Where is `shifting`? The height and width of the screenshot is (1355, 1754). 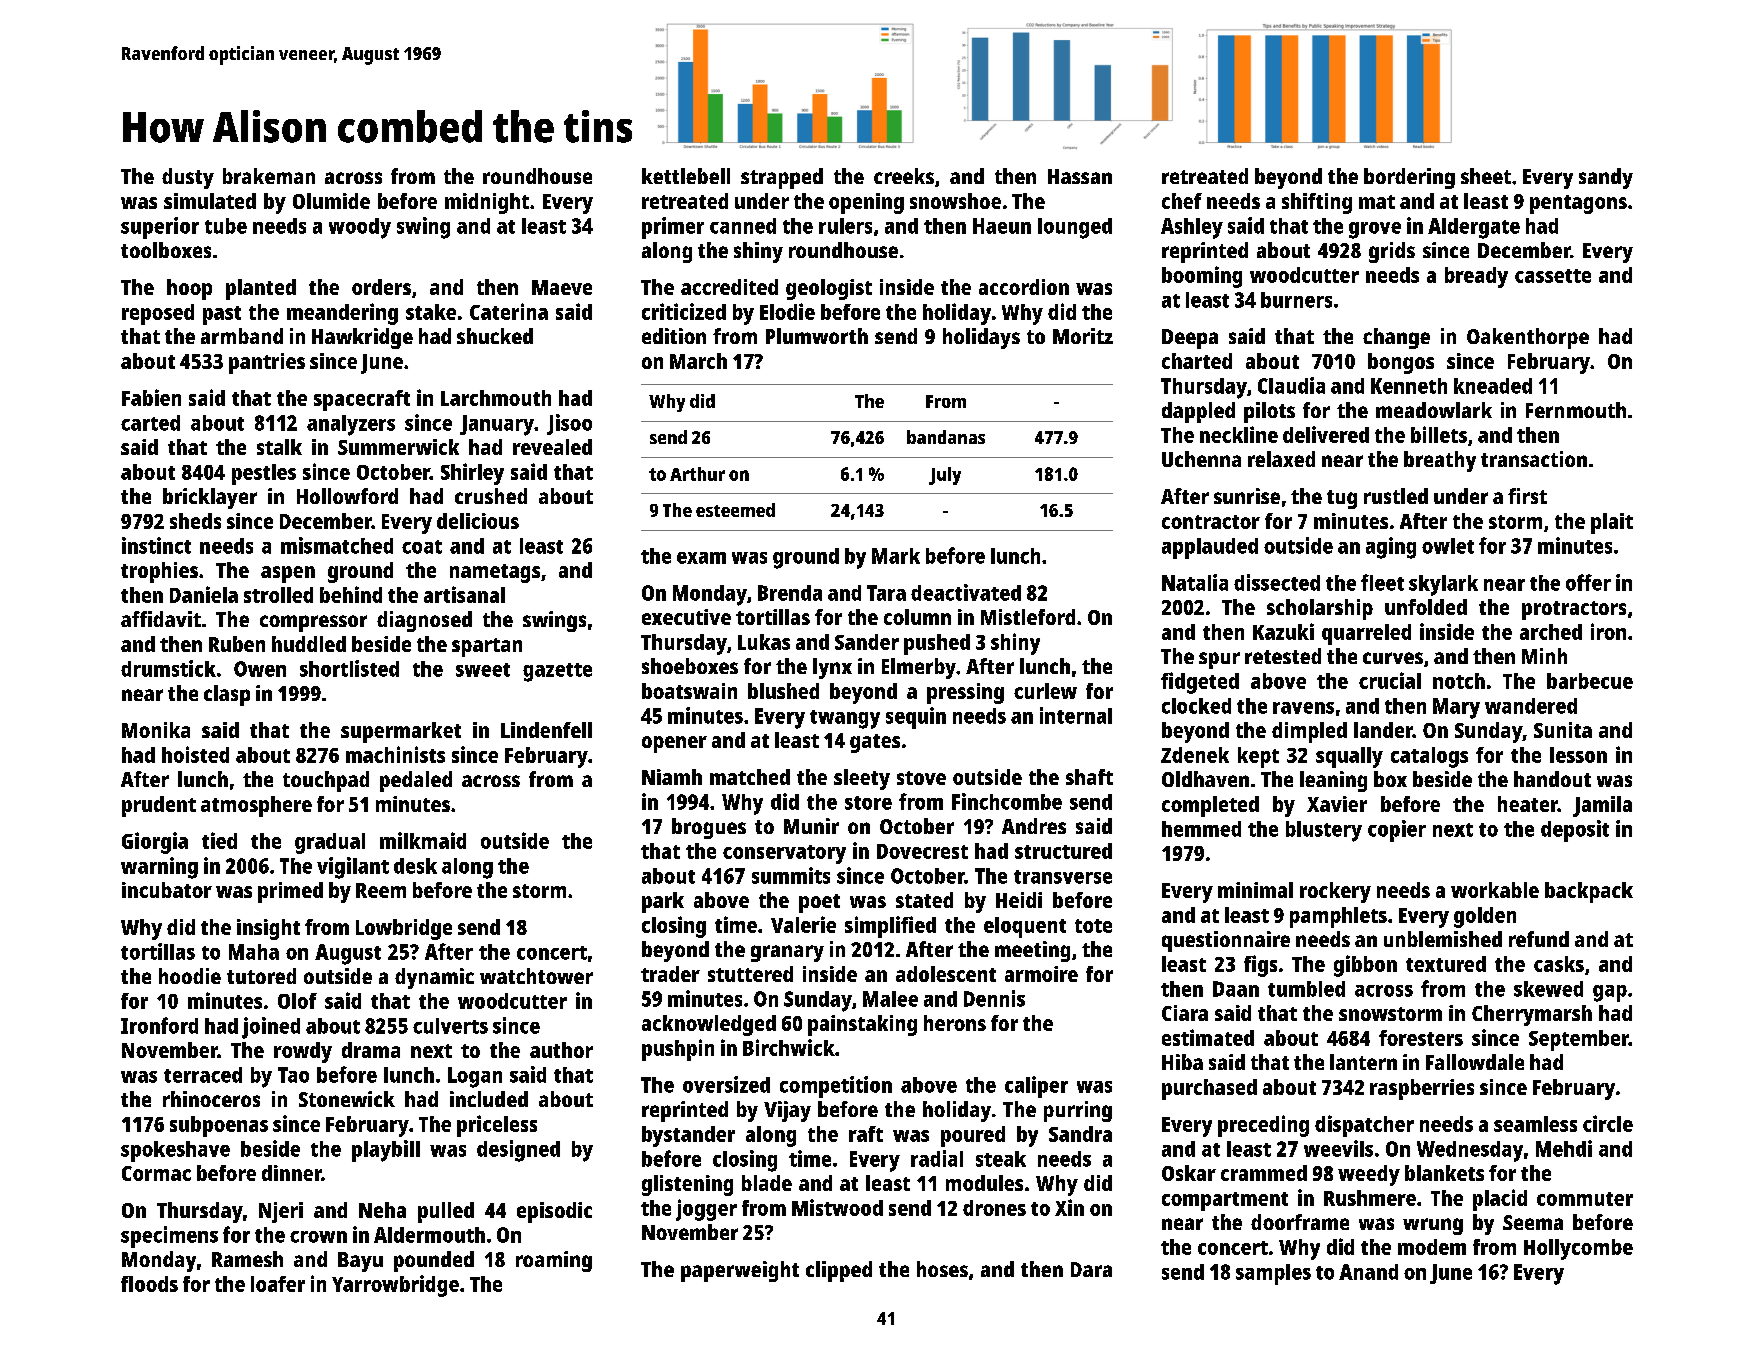 shifting is located at coordinates (1317, 203).
